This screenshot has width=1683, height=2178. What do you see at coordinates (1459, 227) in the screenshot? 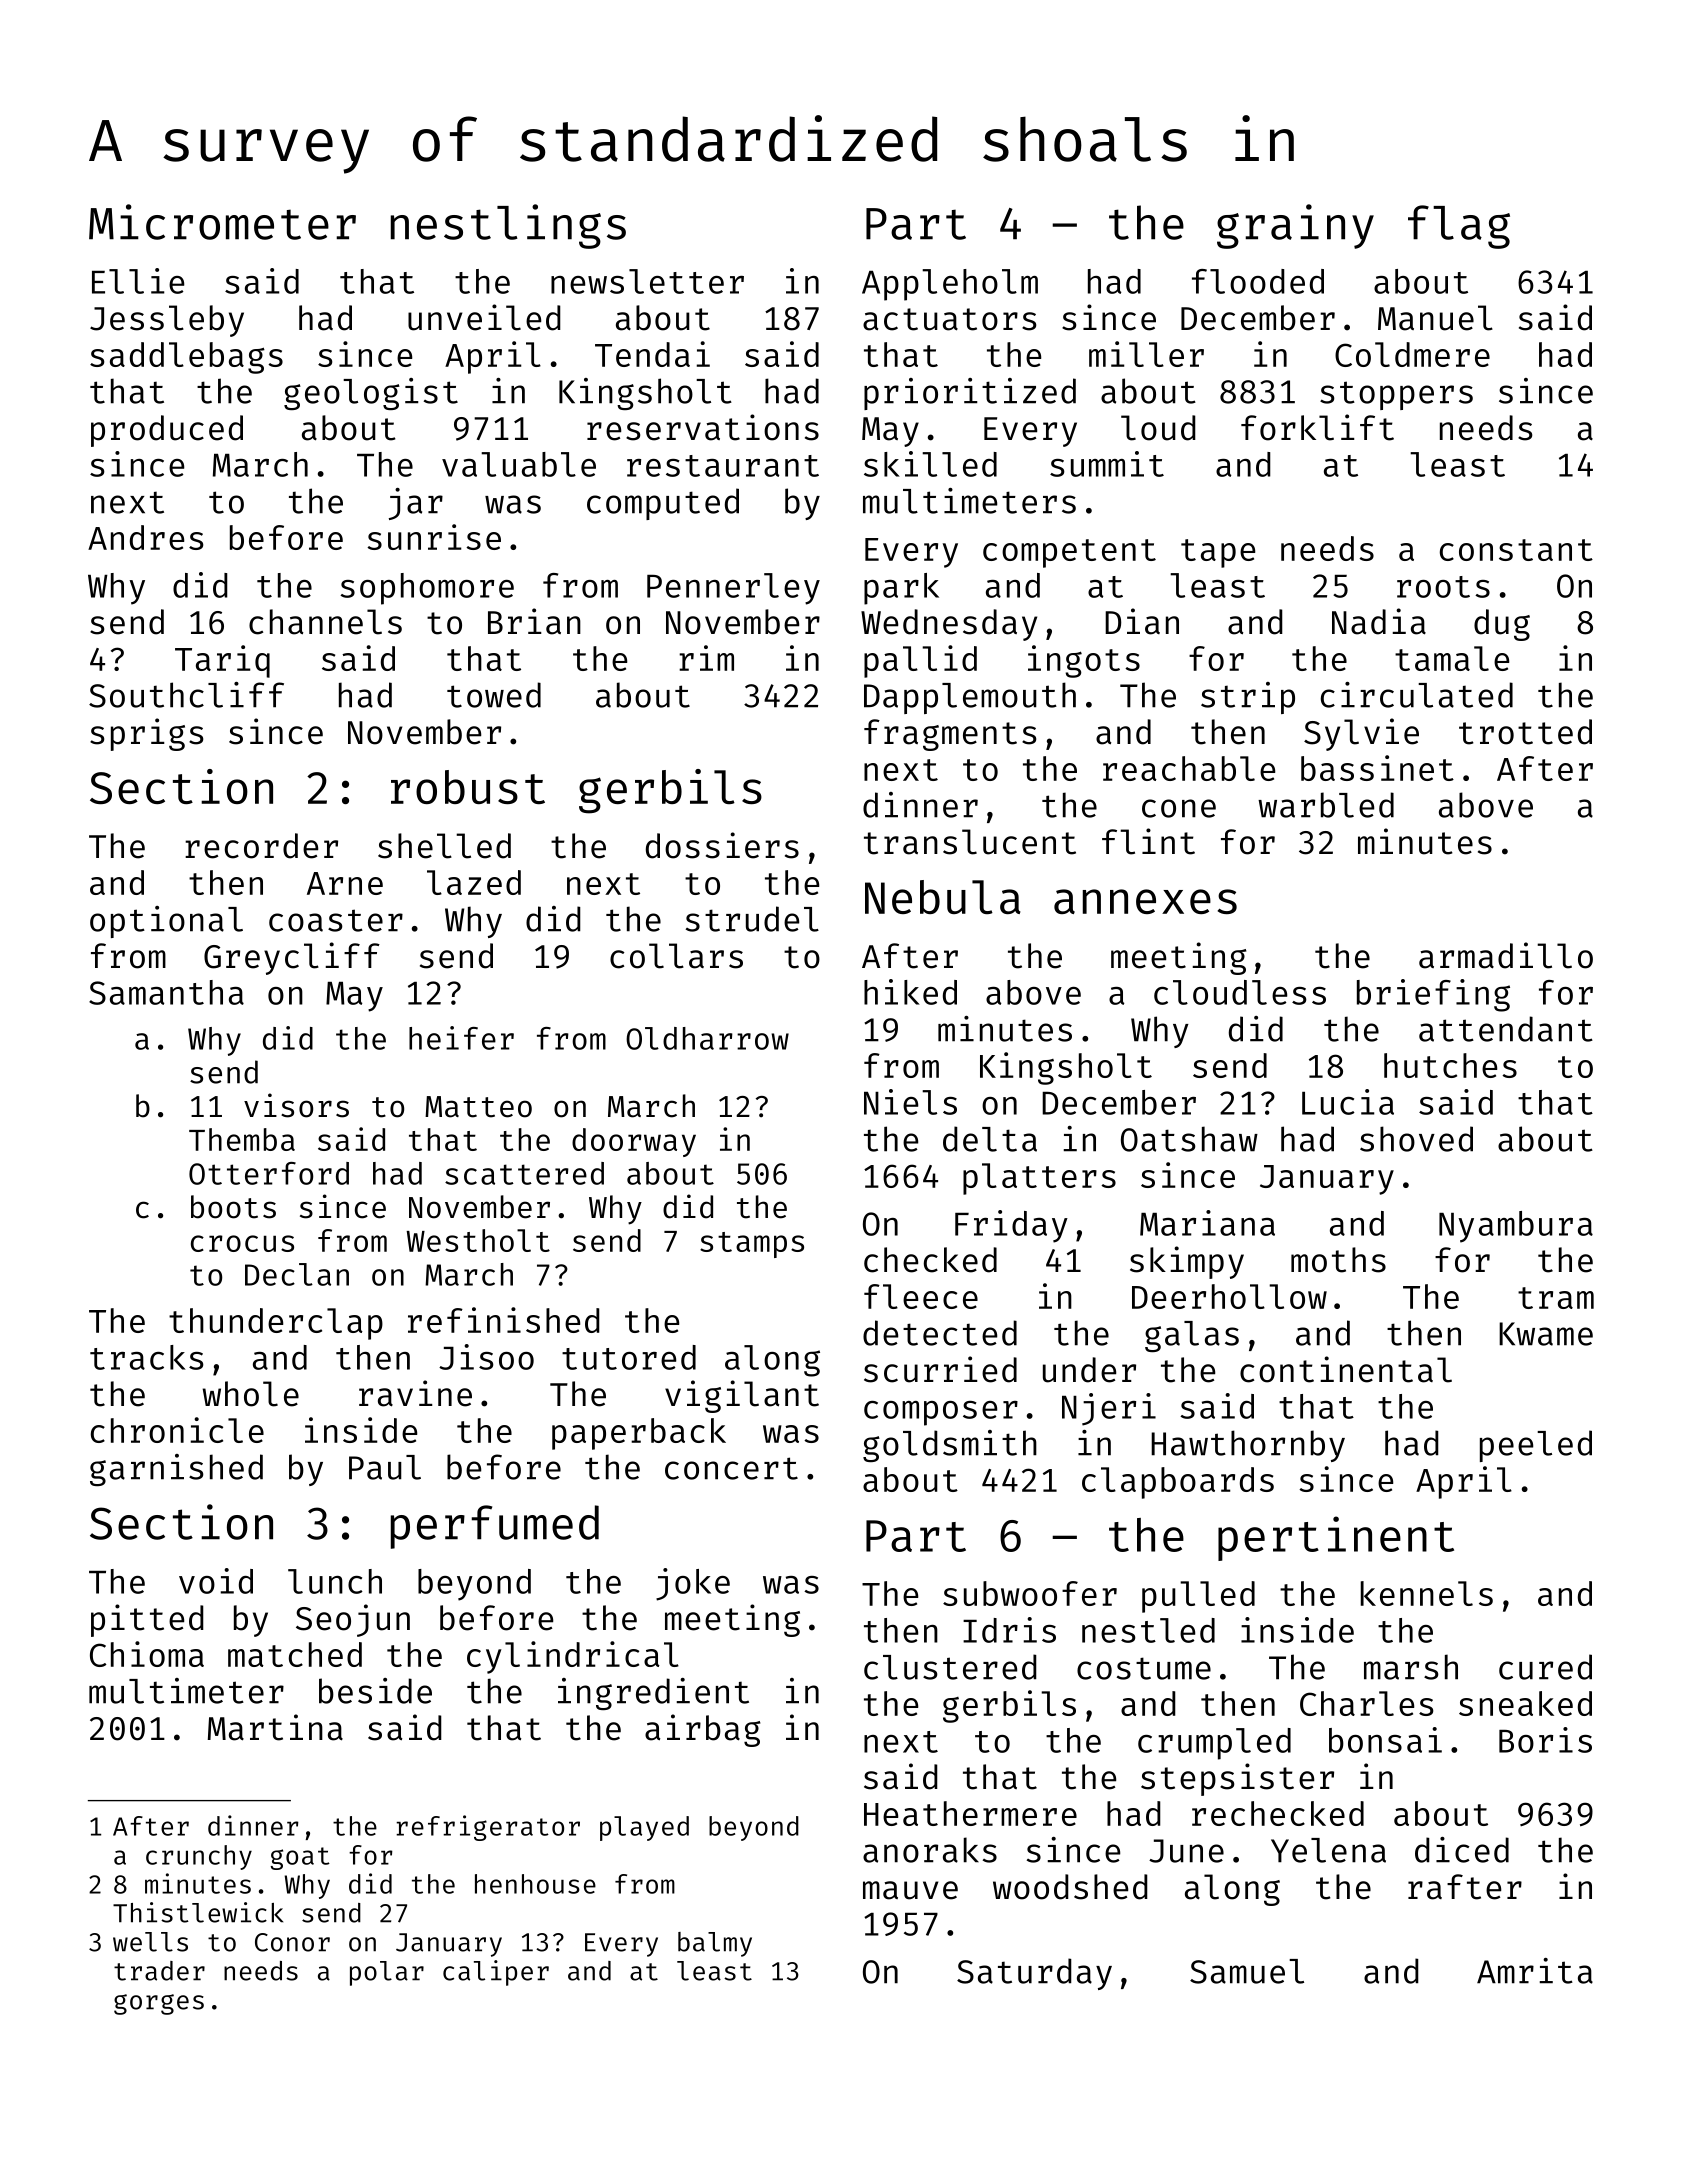
I see `flag` at bounding box center [1459, 227].
